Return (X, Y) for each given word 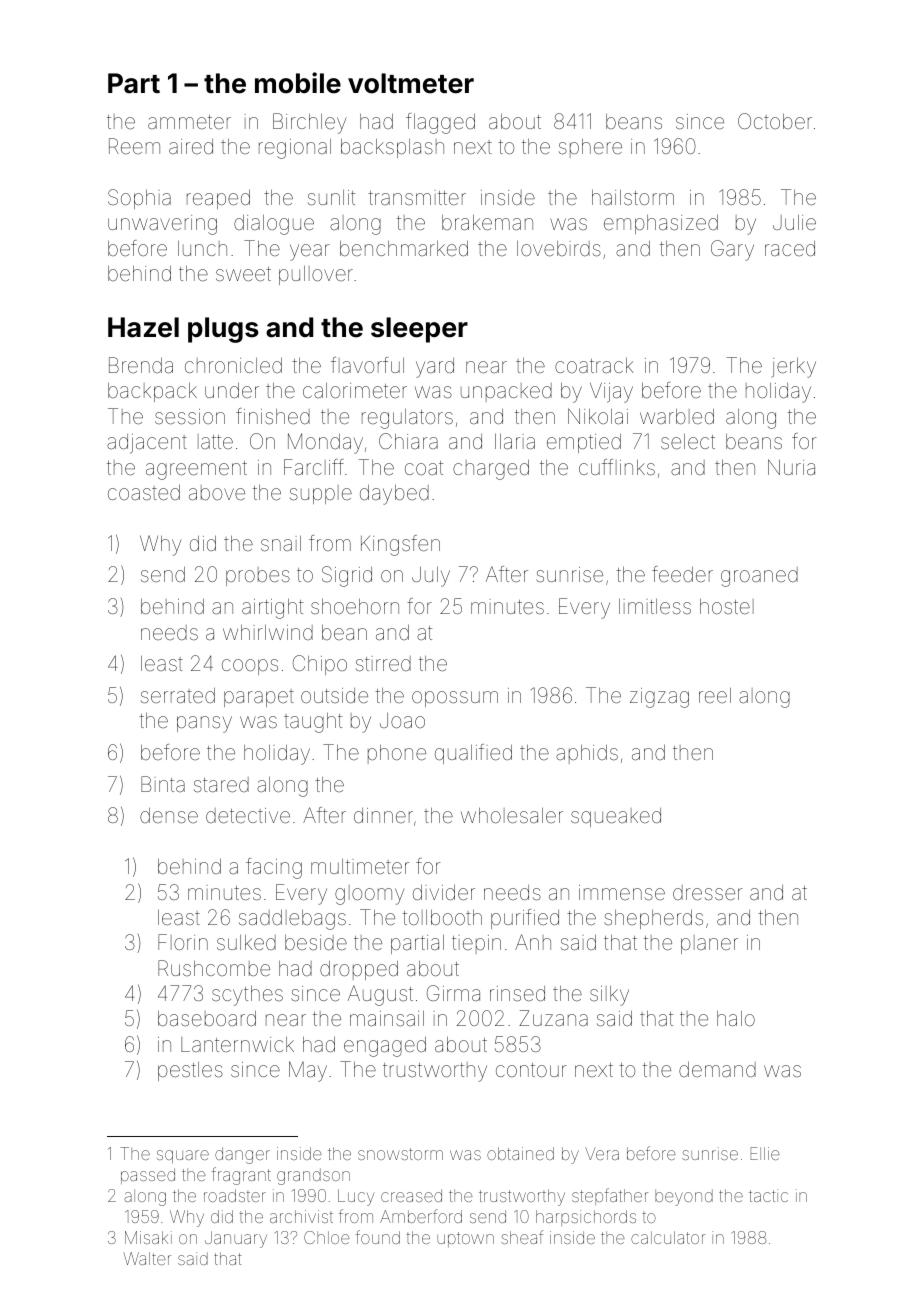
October (775, 121)
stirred (383, 663)
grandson (313, 1176)
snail (281, 543)
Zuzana (553, 1018)
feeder (682, 574)
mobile (298, 83)
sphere (590, 148)
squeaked (616, 817)
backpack (152, 392)
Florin (183, 942)
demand (717, 1069)
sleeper (419, 330)
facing (274, 868)
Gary (732, 250)
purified (525, 919)
